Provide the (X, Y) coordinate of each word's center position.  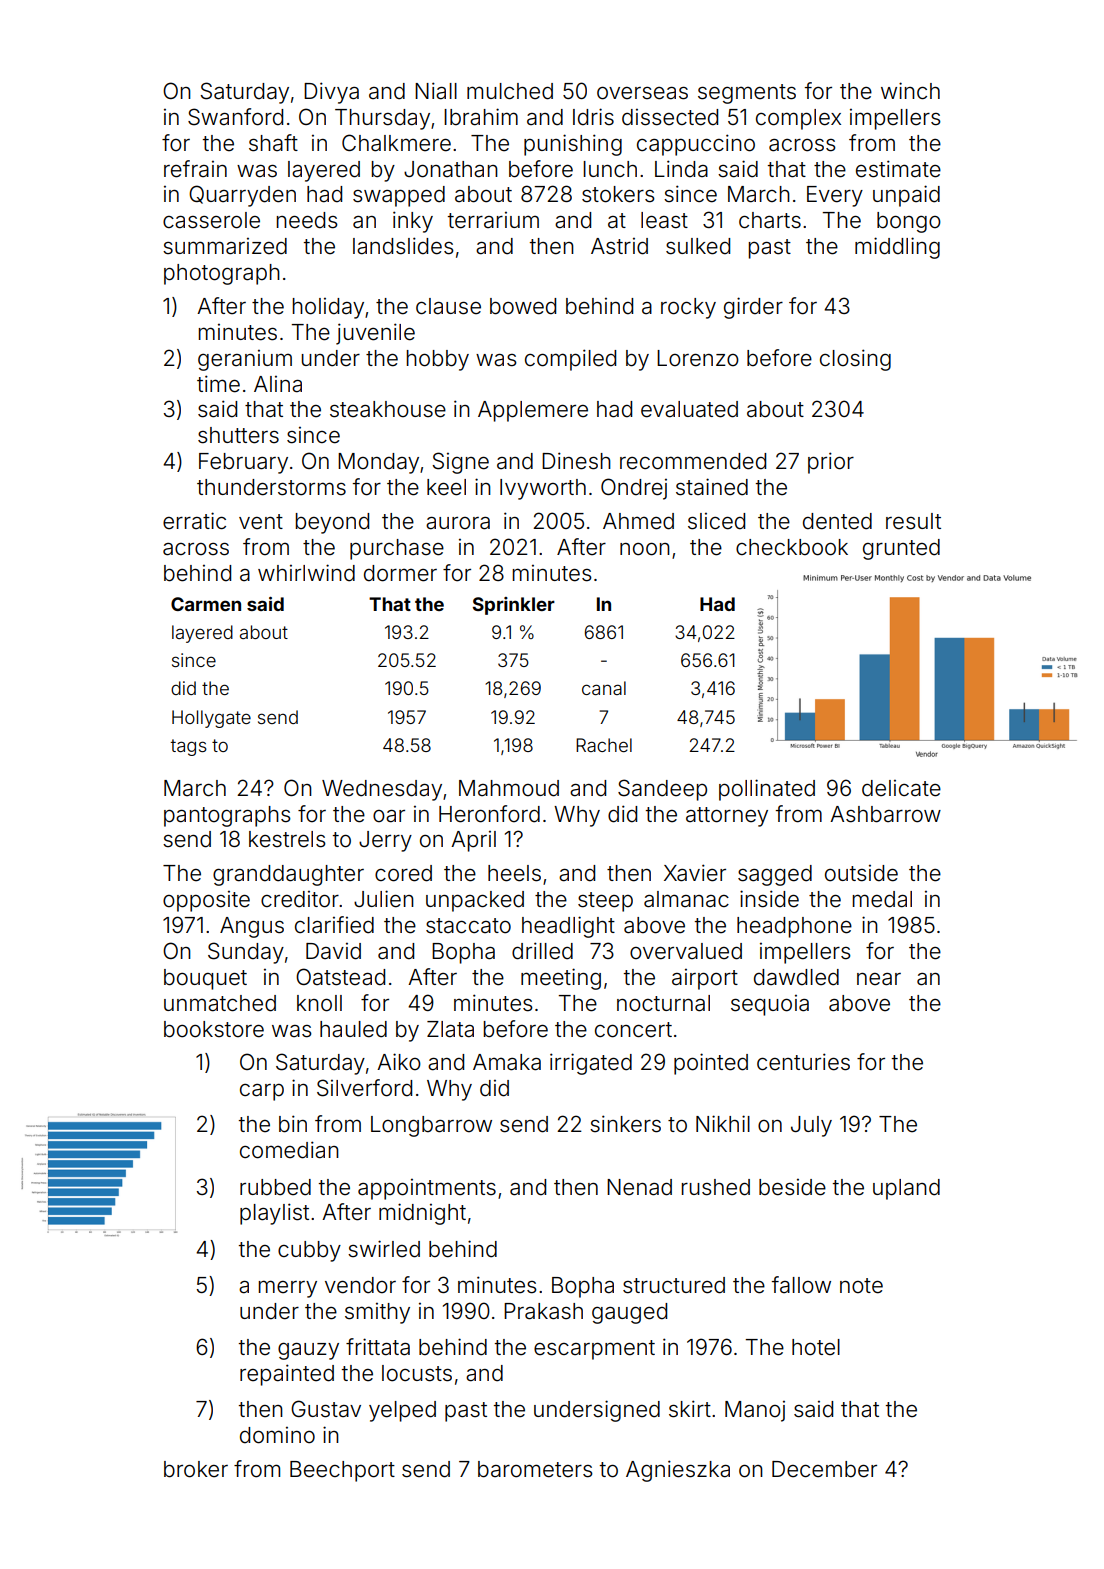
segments (747, 94)
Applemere (533, 411)
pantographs (227, 816)
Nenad (639, 1187)
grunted (901, 549)
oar (389, 816)
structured (674, 1285)
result (913, 521)
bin (293, 1124)
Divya (331, 93)
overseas (642, 93)
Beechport (342, 1471)
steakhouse (388, 409)
